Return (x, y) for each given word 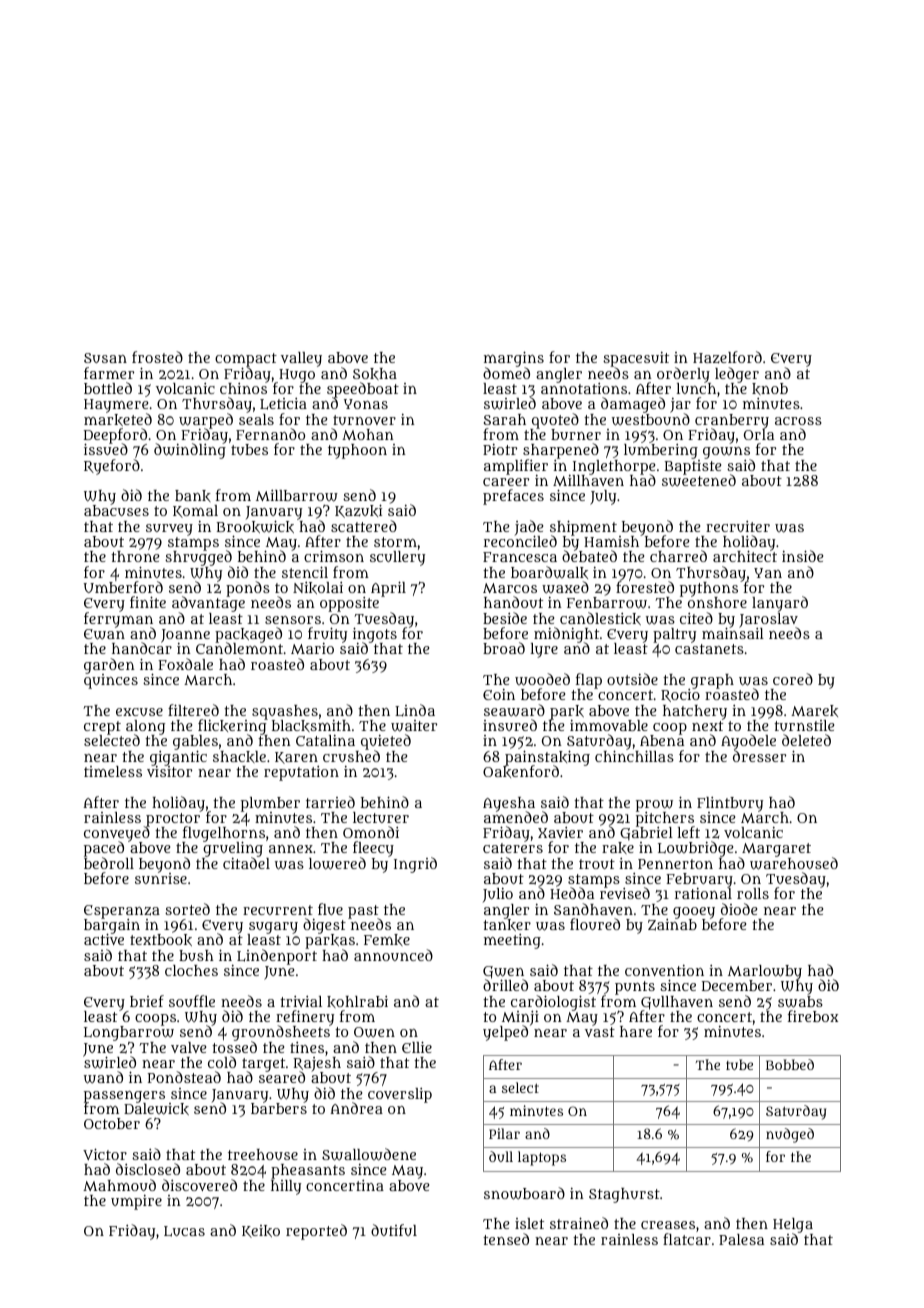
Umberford (123, 587)
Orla (759, 434)
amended (516, 817)
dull (501, 1156)
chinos (243, 388)
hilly (286, 1187)
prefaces (513, 497)
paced (104, 850)
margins (514, 359)
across (798, 421)
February (699, 880)
